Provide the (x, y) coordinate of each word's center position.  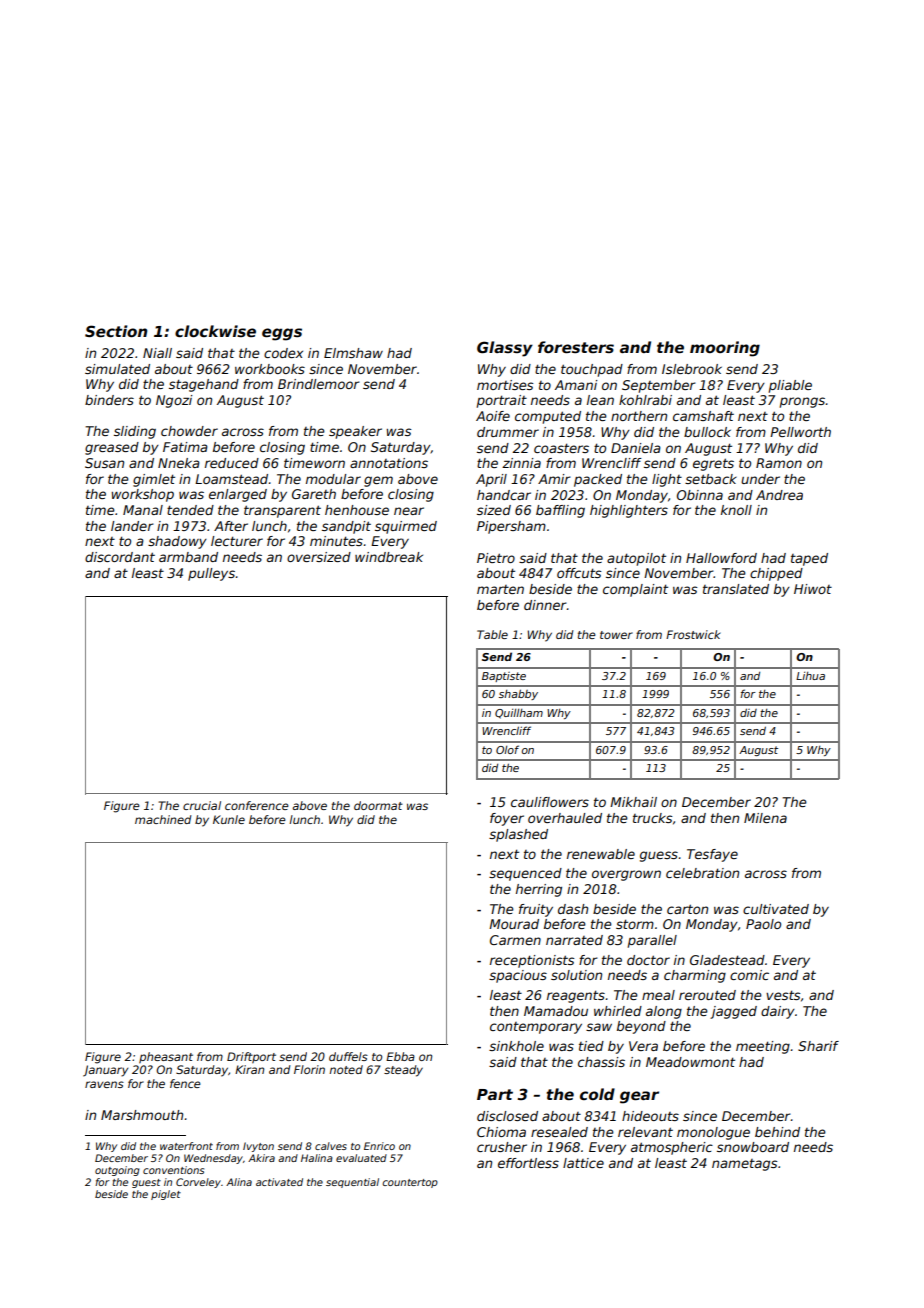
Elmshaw (353, 353)
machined (163, 819)
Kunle (229, 819)
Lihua (810, 676)
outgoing (117, 1171)
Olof (507, 749)
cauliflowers (550, 802)
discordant (120, 557)
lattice (583, 1163)
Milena (765, 818)
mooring (725, 349)
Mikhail (633, 802)
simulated (117, 369)
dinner (545, 605)
